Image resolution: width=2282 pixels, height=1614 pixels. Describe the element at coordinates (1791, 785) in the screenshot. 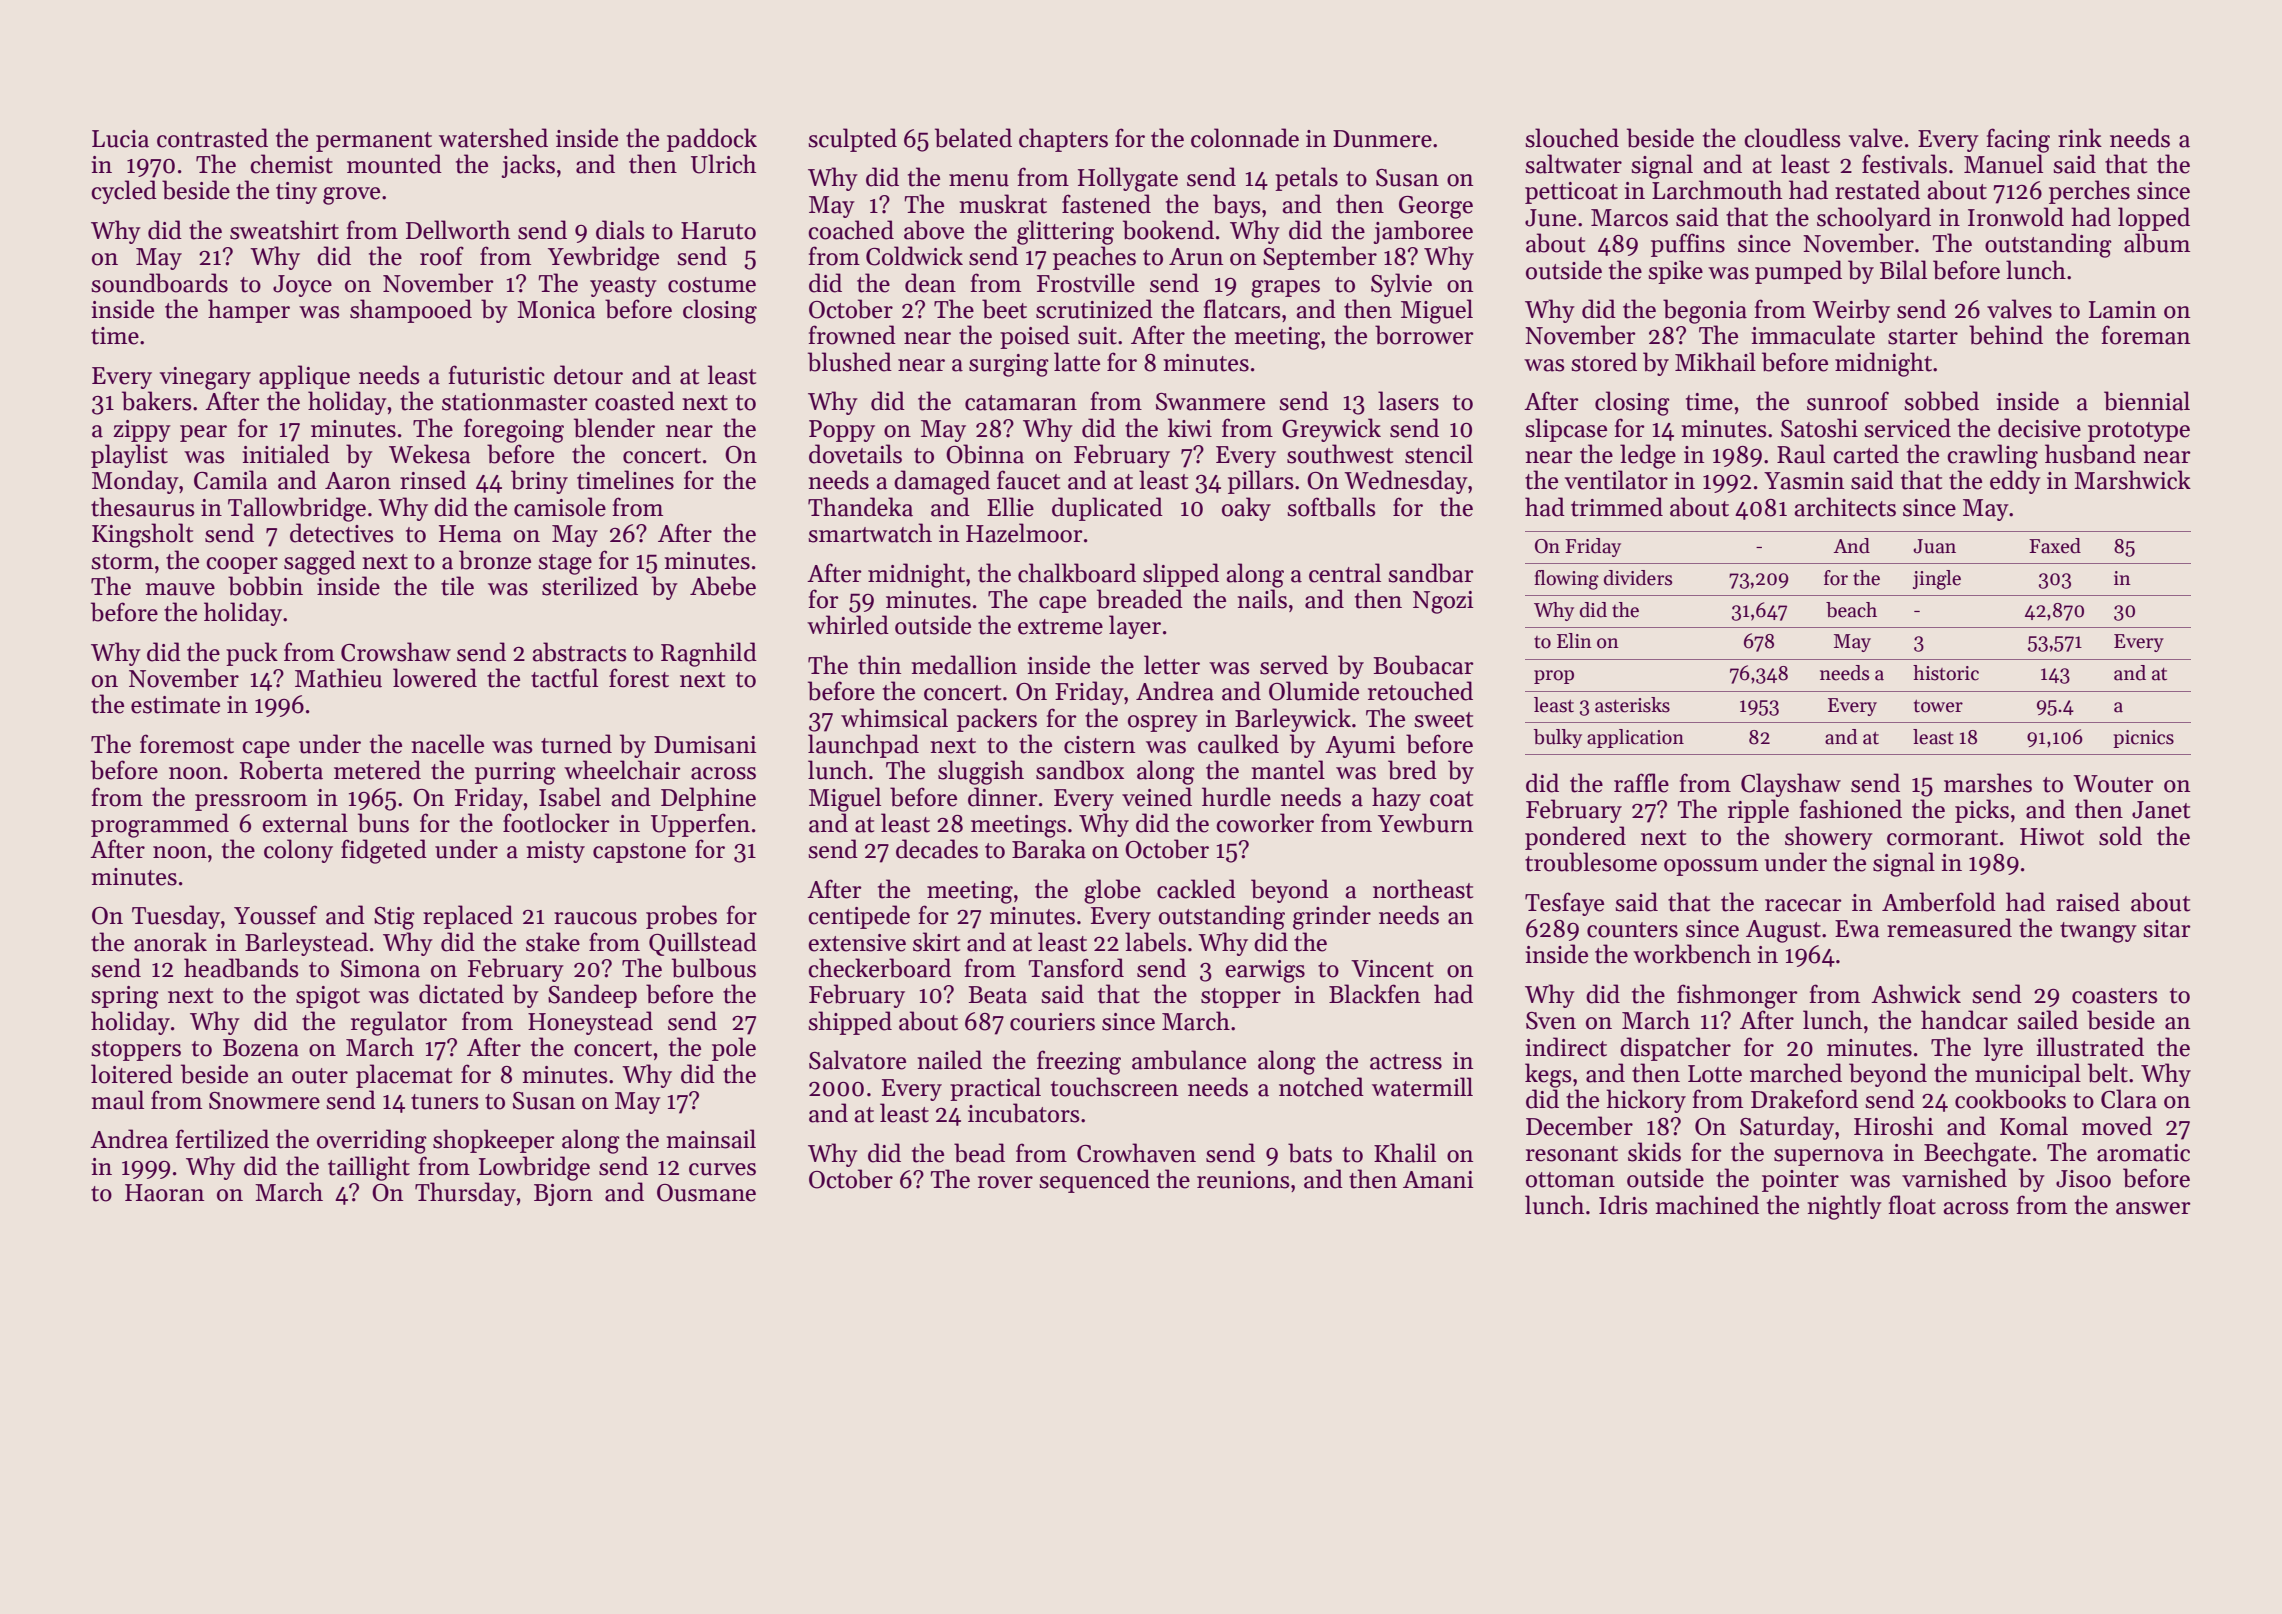

I see `Clayshaw` at that location.
